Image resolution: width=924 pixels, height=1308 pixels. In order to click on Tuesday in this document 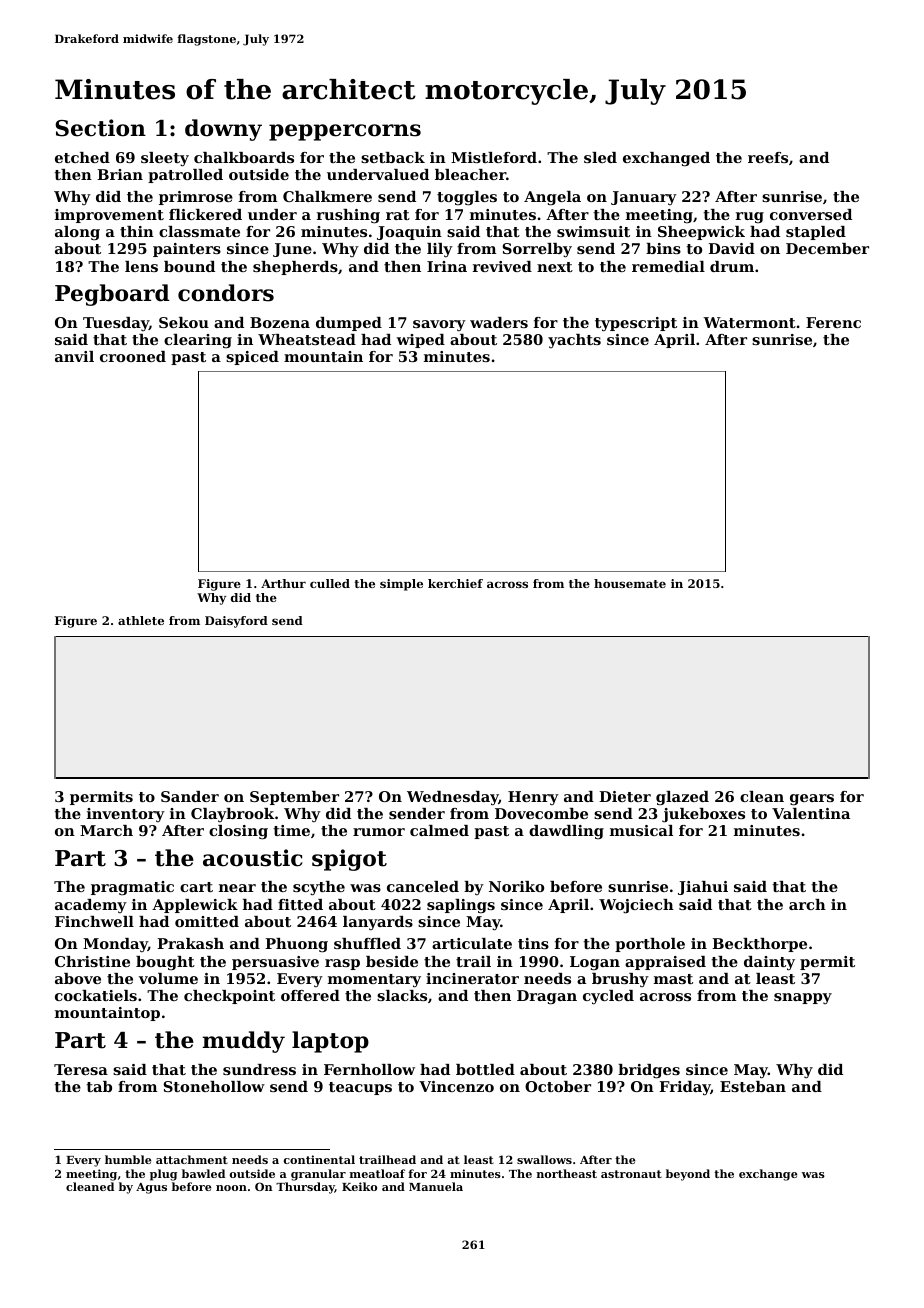, I will do `click(116, 324)`.
